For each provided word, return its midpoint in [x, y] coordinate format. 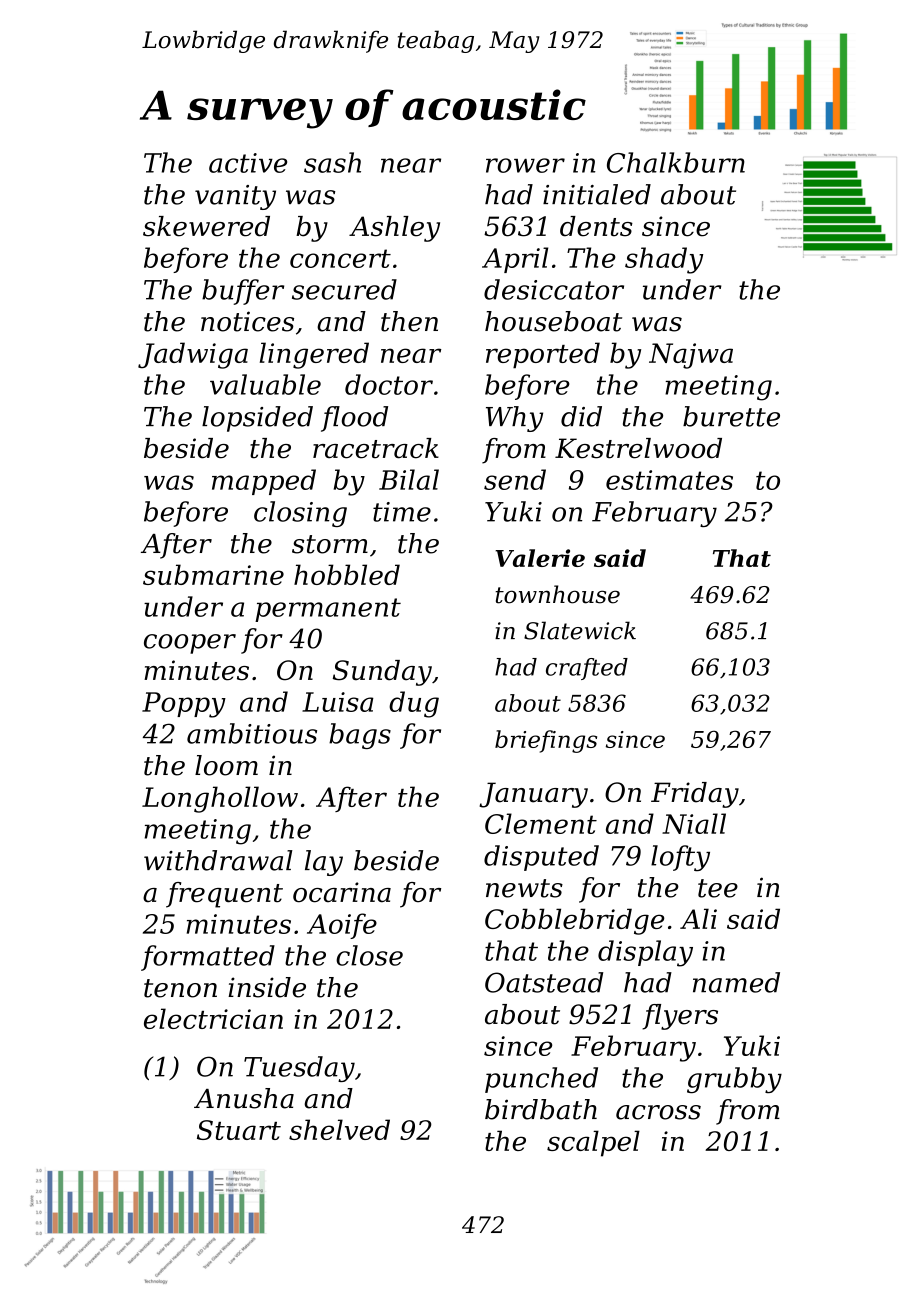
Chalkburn [676, 162]
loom [226, 765]
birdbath [541, 1109]
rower [525, 165]
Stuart [239, 1130]
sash [332, 162]
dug [414, 704]
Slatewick [580, 630]
